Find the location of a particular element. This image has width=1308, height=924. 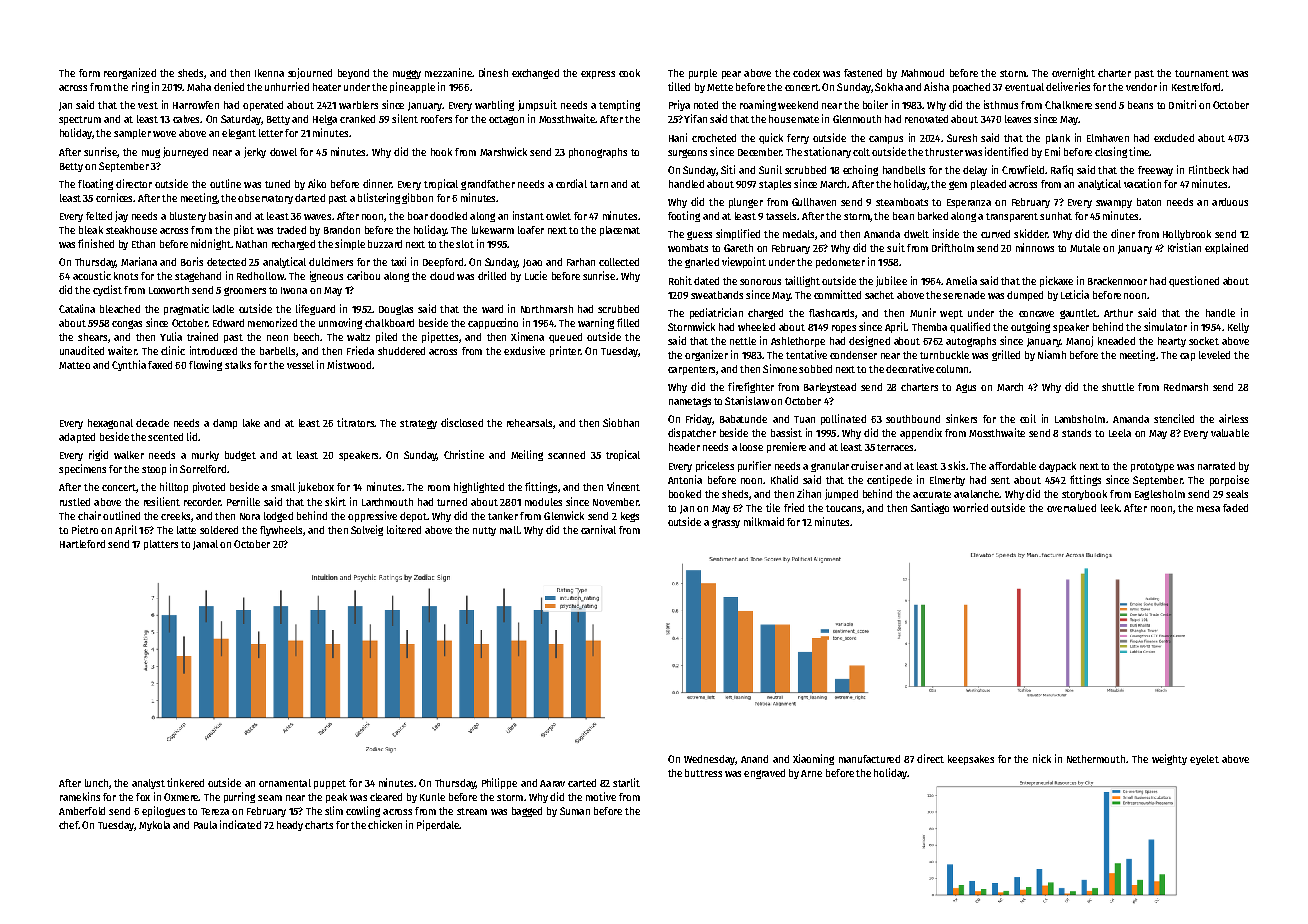

Agus is located at coordinates (966, 388).
